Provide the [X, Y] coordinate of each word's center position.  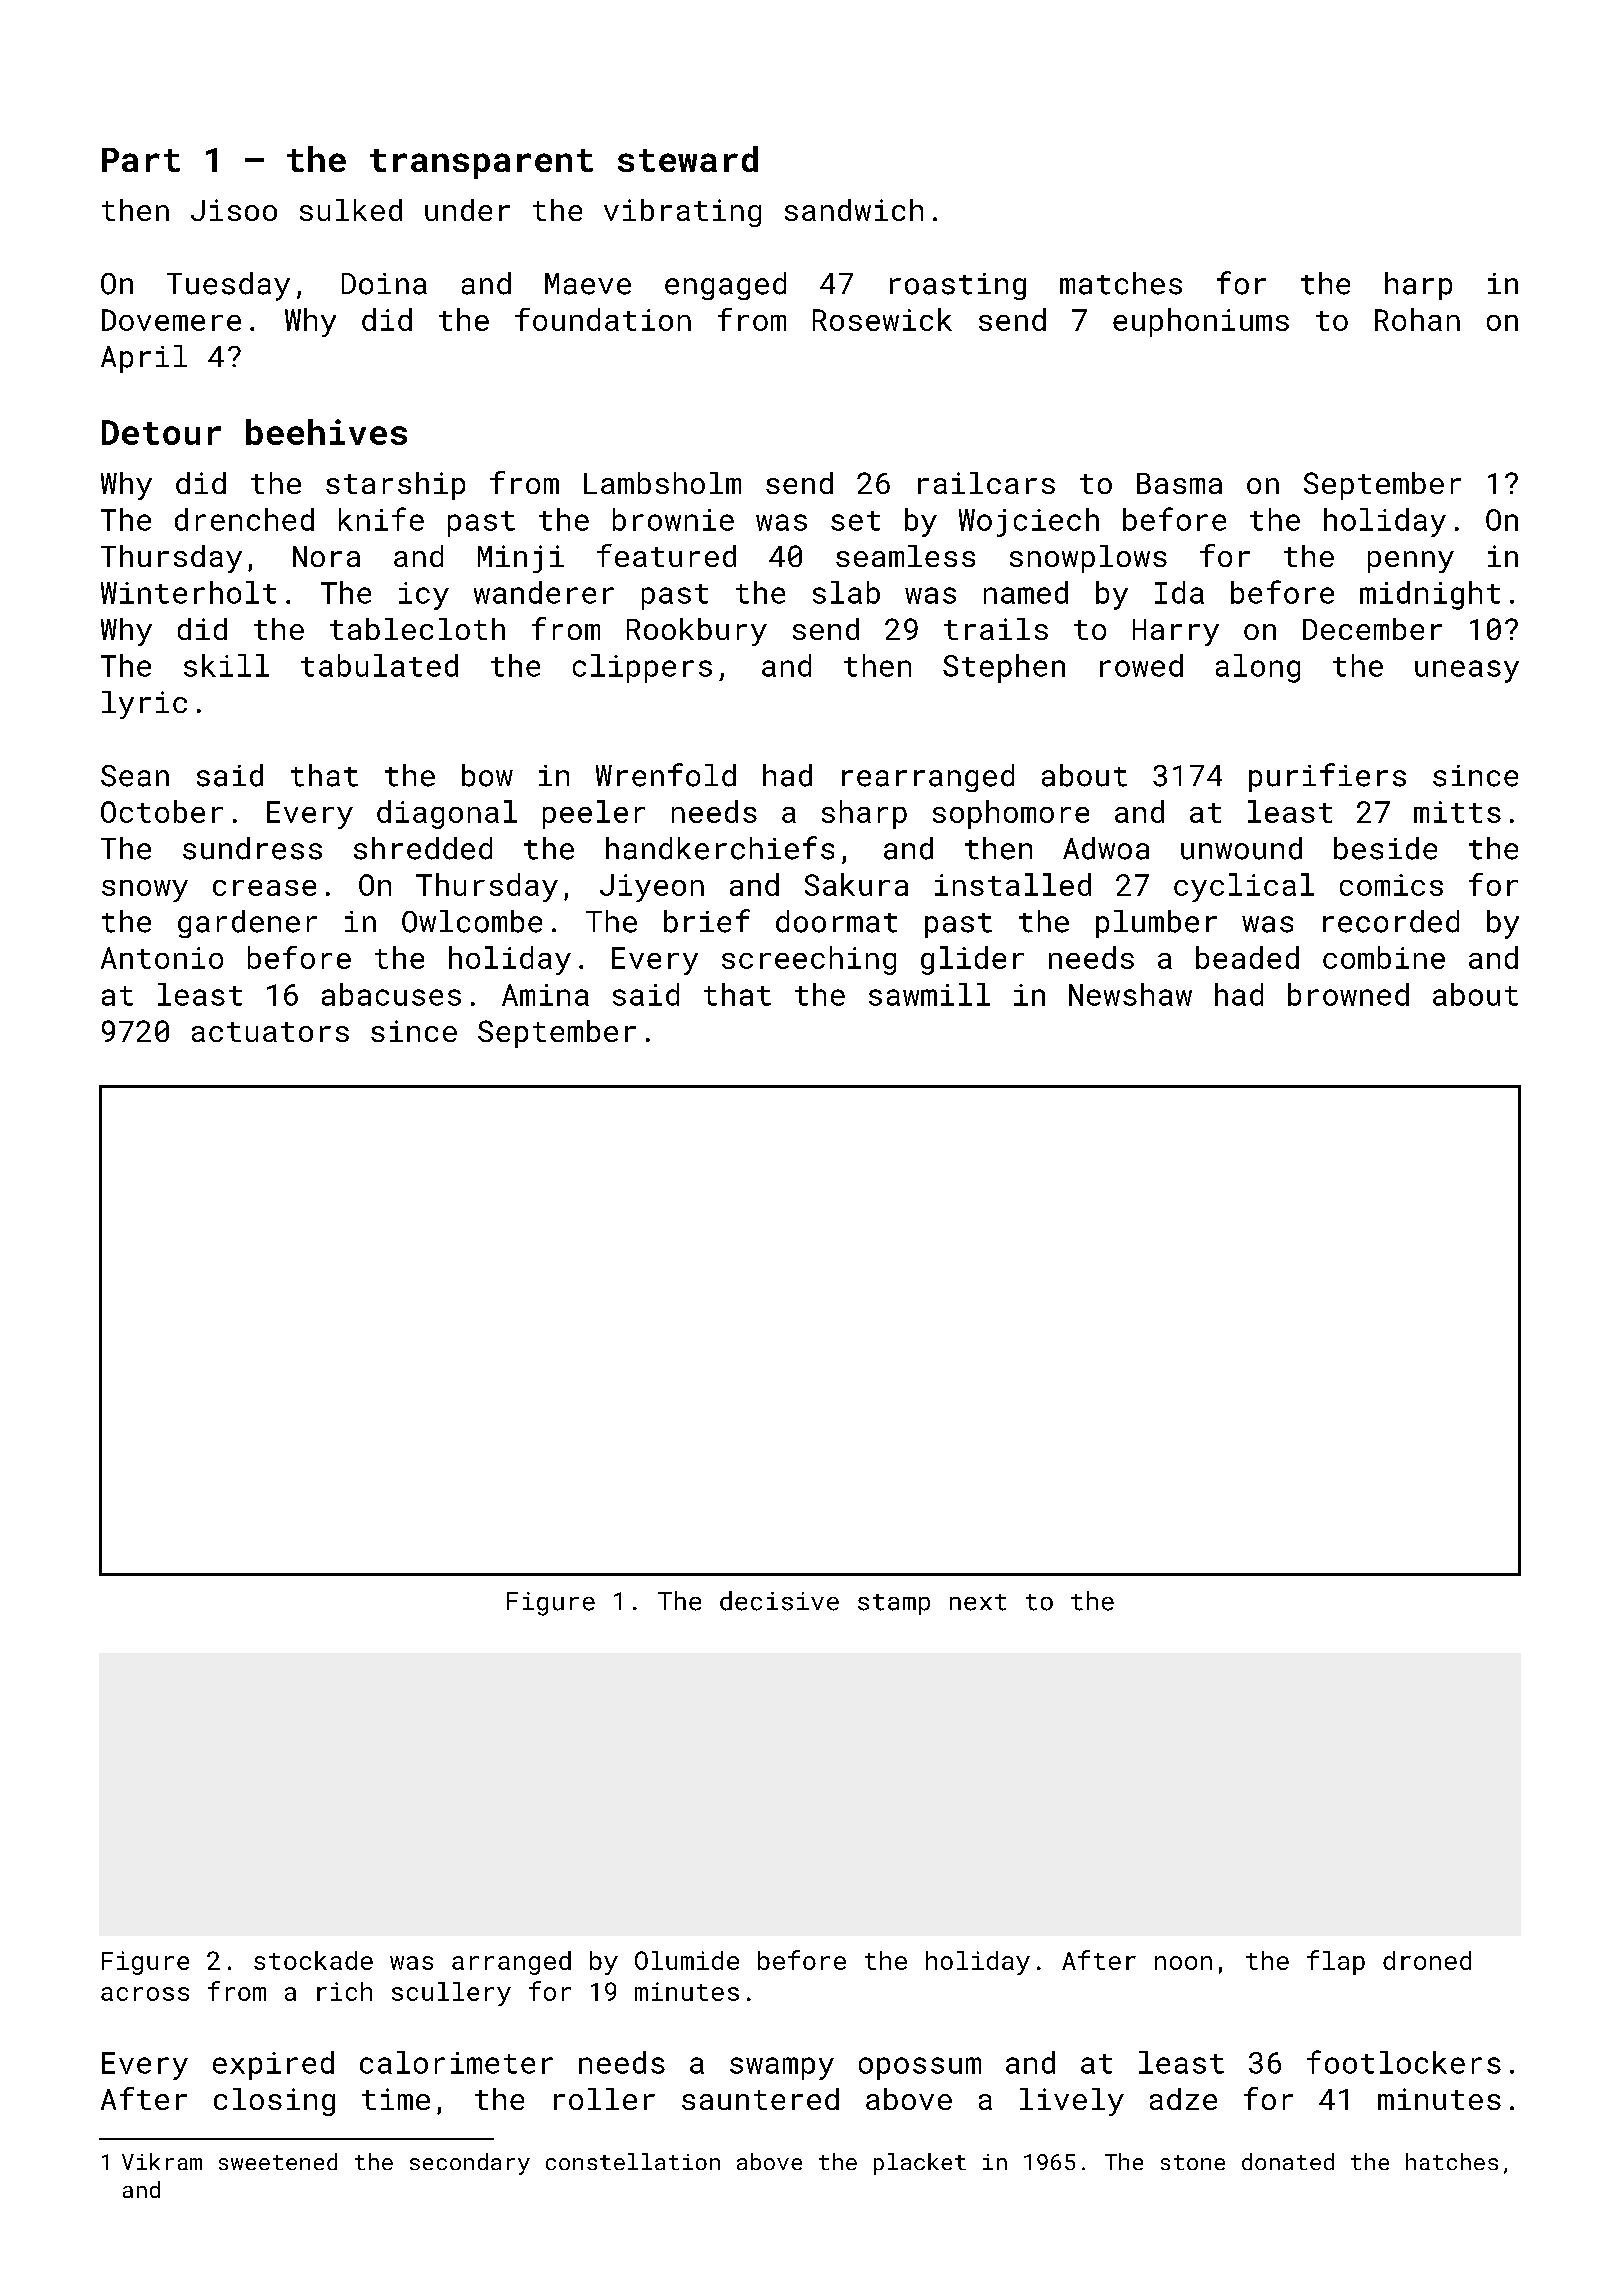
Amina [545, 995]
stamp [894, 1604]
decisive [779, 1601]
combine [1384, 957]
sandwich [854, 210]
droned [1427, 1960]
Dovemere [171, 320]
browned [1348, 994]
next [978, 1602]
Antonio [162, 958]
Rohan [1417, 319]
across [145, 1994]
